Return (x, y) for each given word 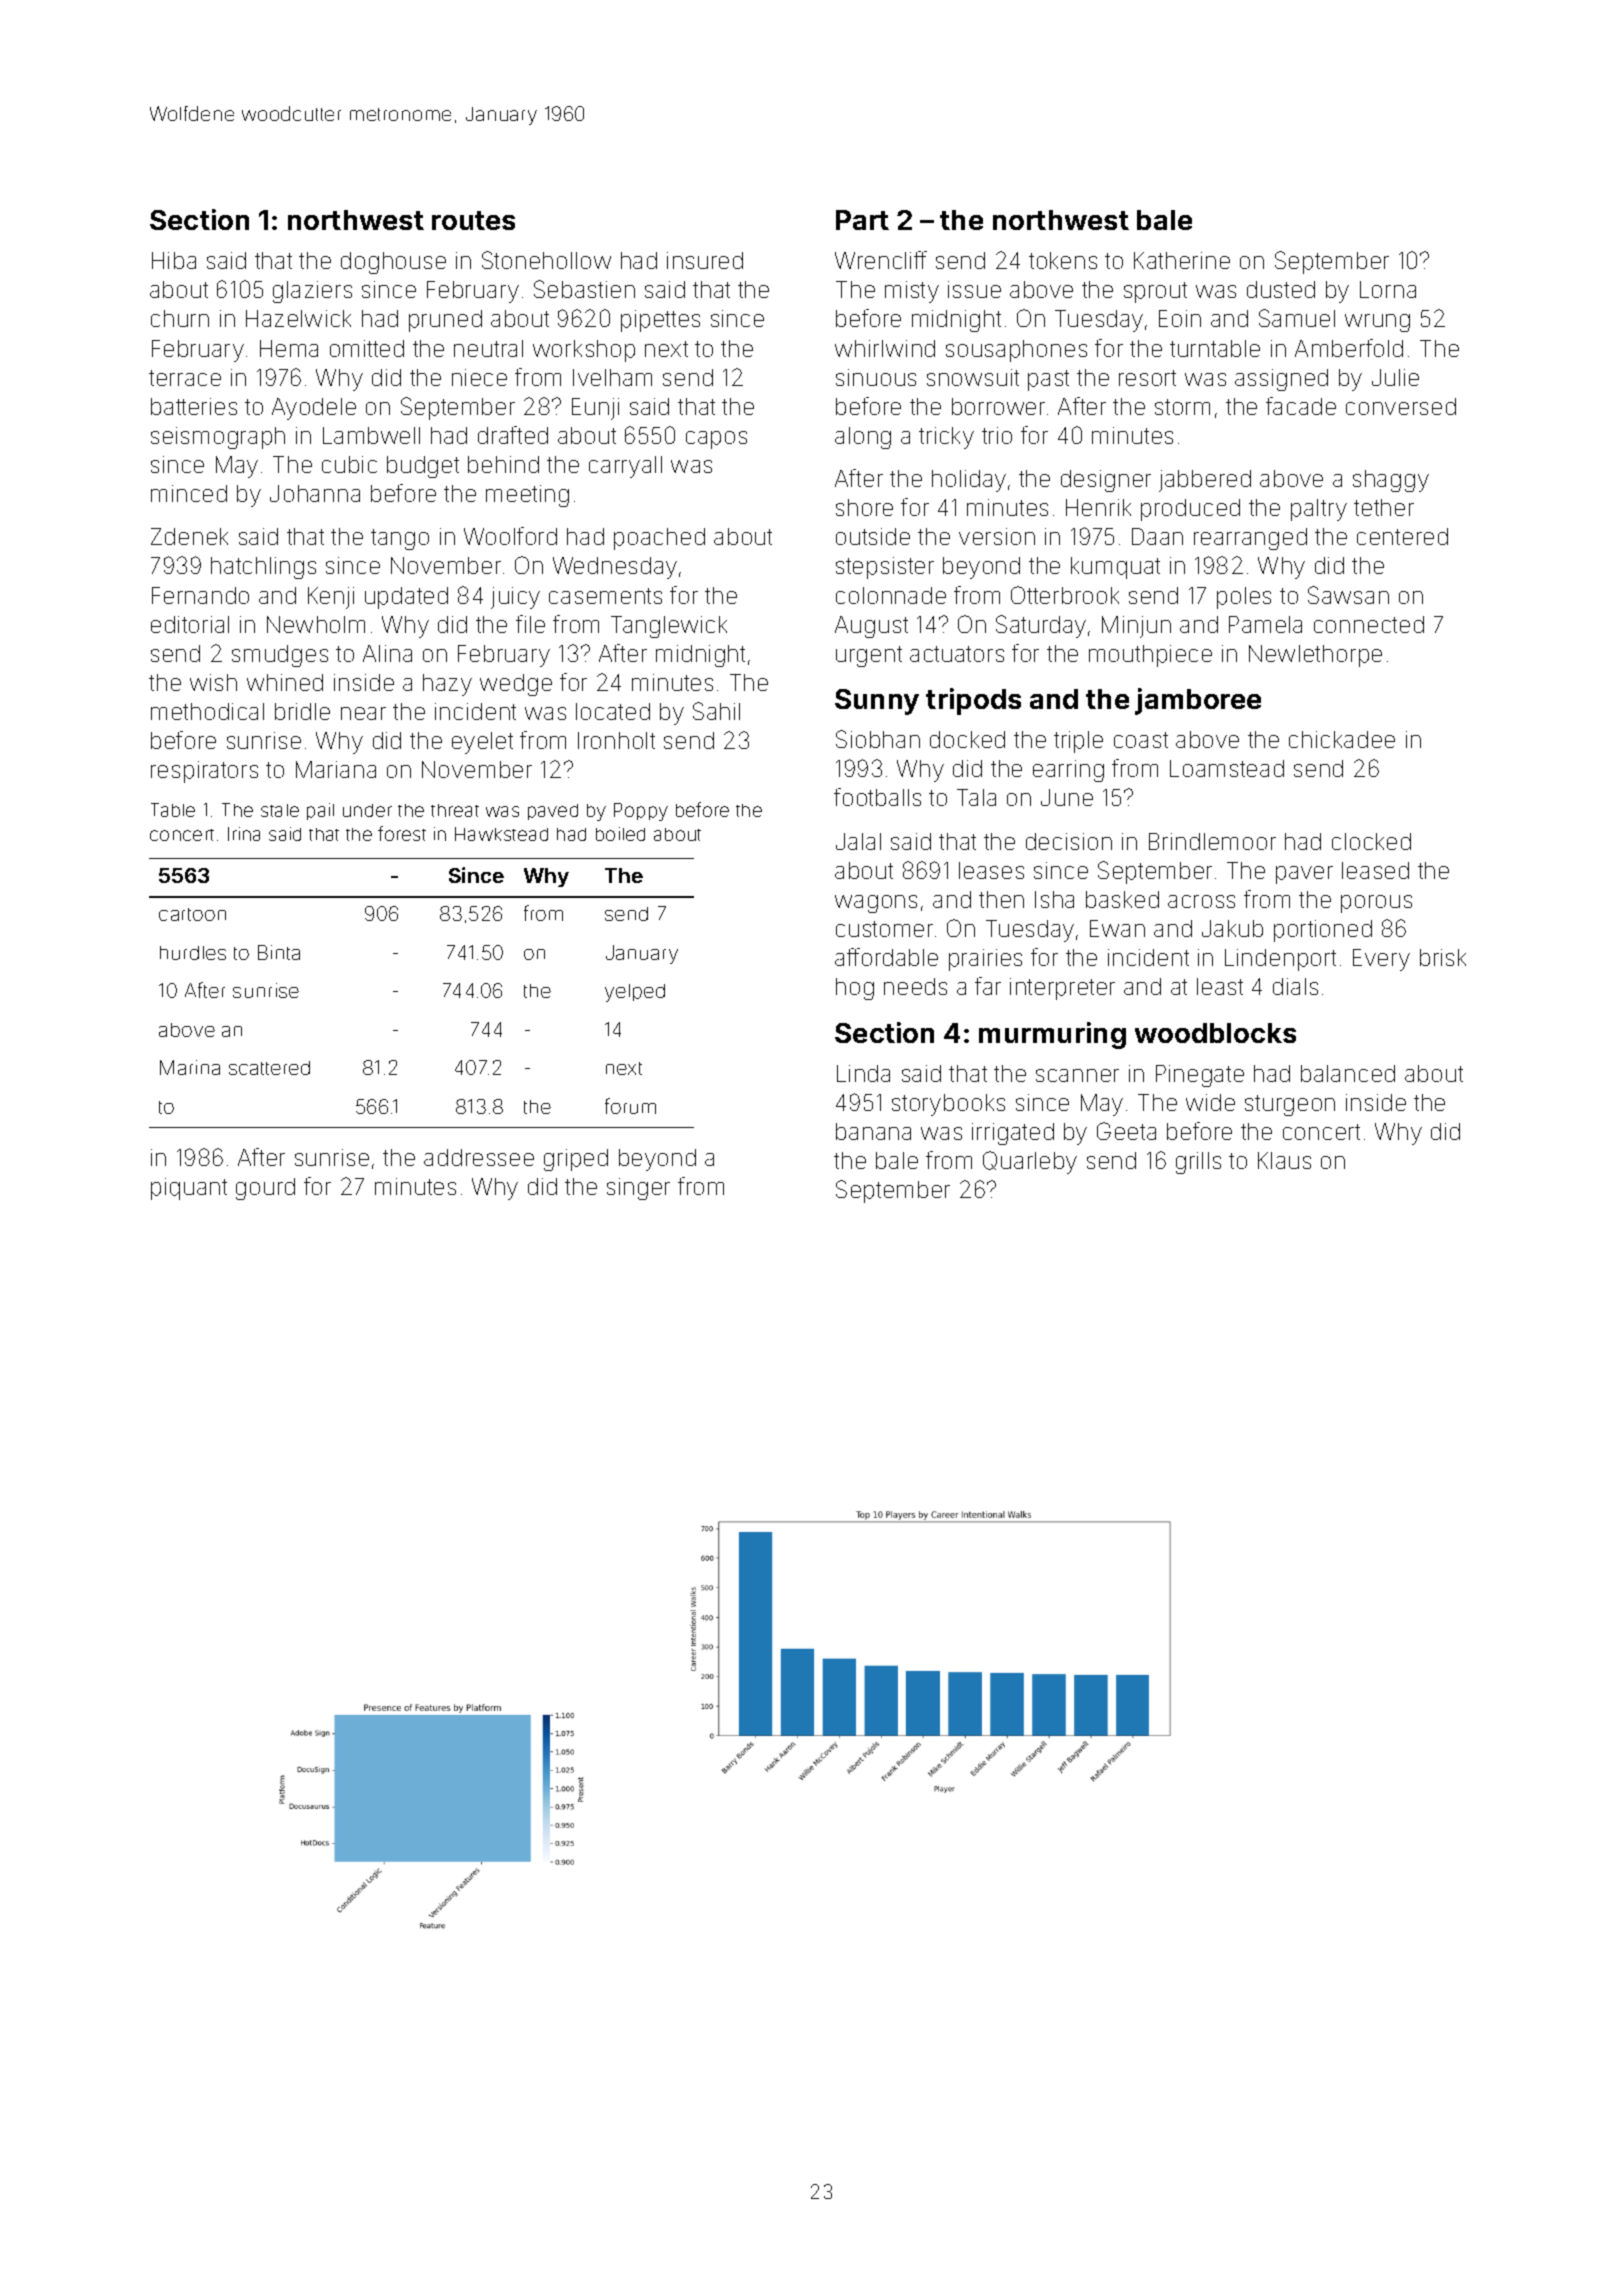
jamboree (1198, 701)
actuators (957, 654)
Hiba (174, 260)
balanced (1348, 1073)
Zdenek (189, 536)
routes (473, 220)
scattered (269, 1068)
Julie (1395, 377)
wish (213, 682)
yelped (635, 993)
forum (630, 1106)
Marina (190, 1067)
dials (1295, 986)
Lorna (1388, 289)
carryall (625, 467)
